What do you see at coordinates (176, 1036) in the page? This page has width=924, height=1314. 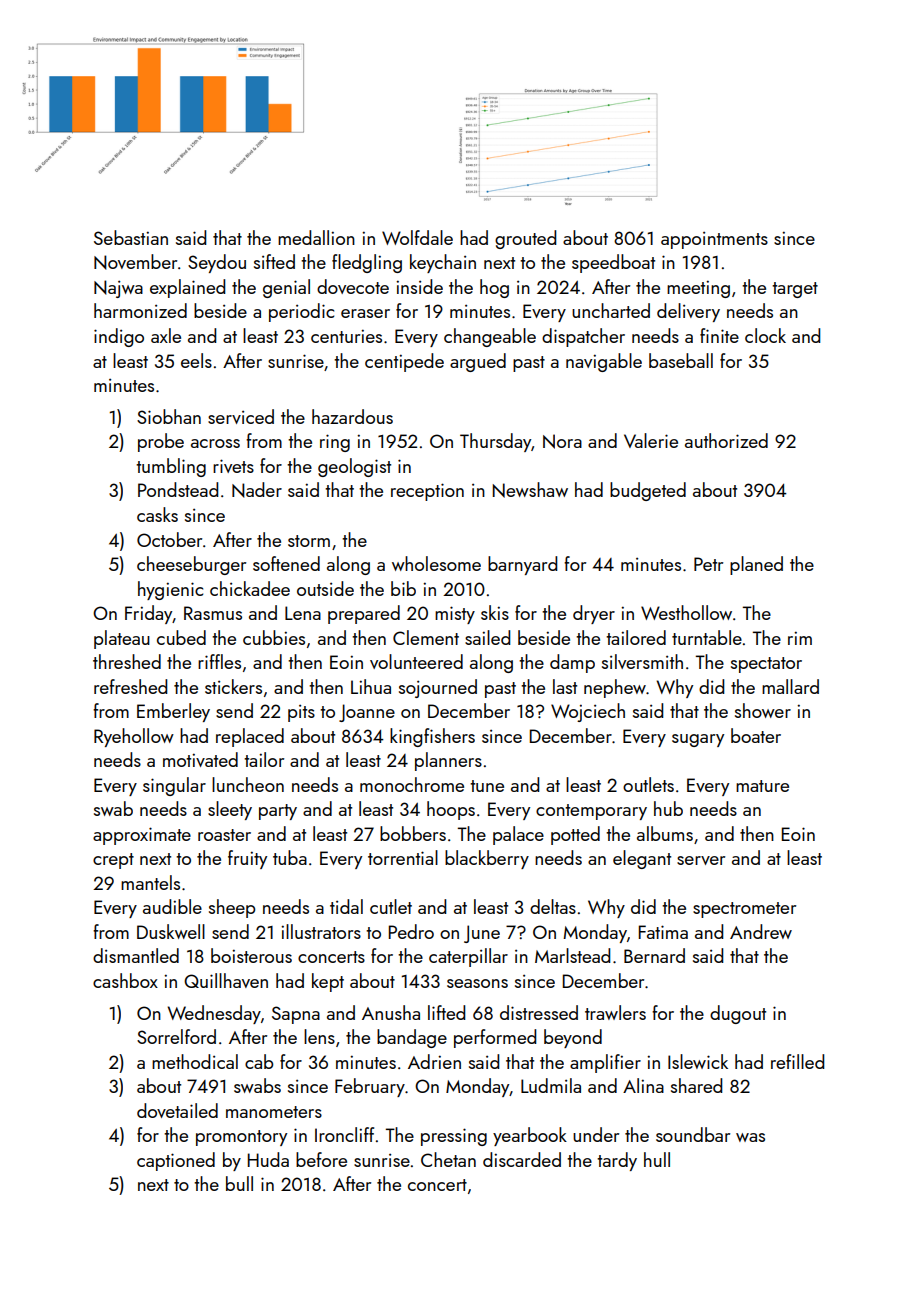 I see `Sorrelford` at bounding box center [176, 1036].
